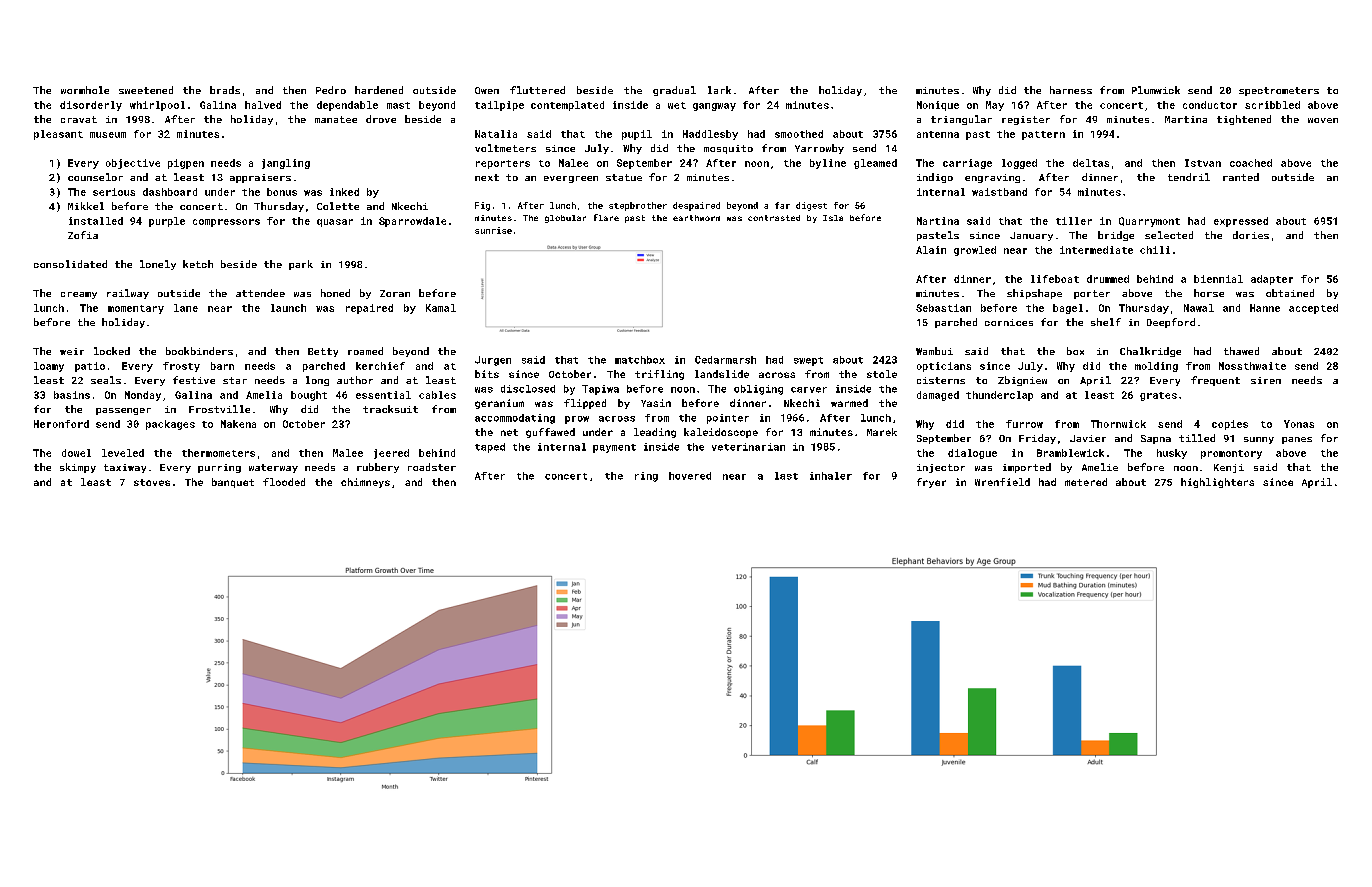 Image resolution: width=1372 pixels, height=887 pixels. Describe the element at coordinates (198, 264) in the screenshot. I see `ketch` at that location.
